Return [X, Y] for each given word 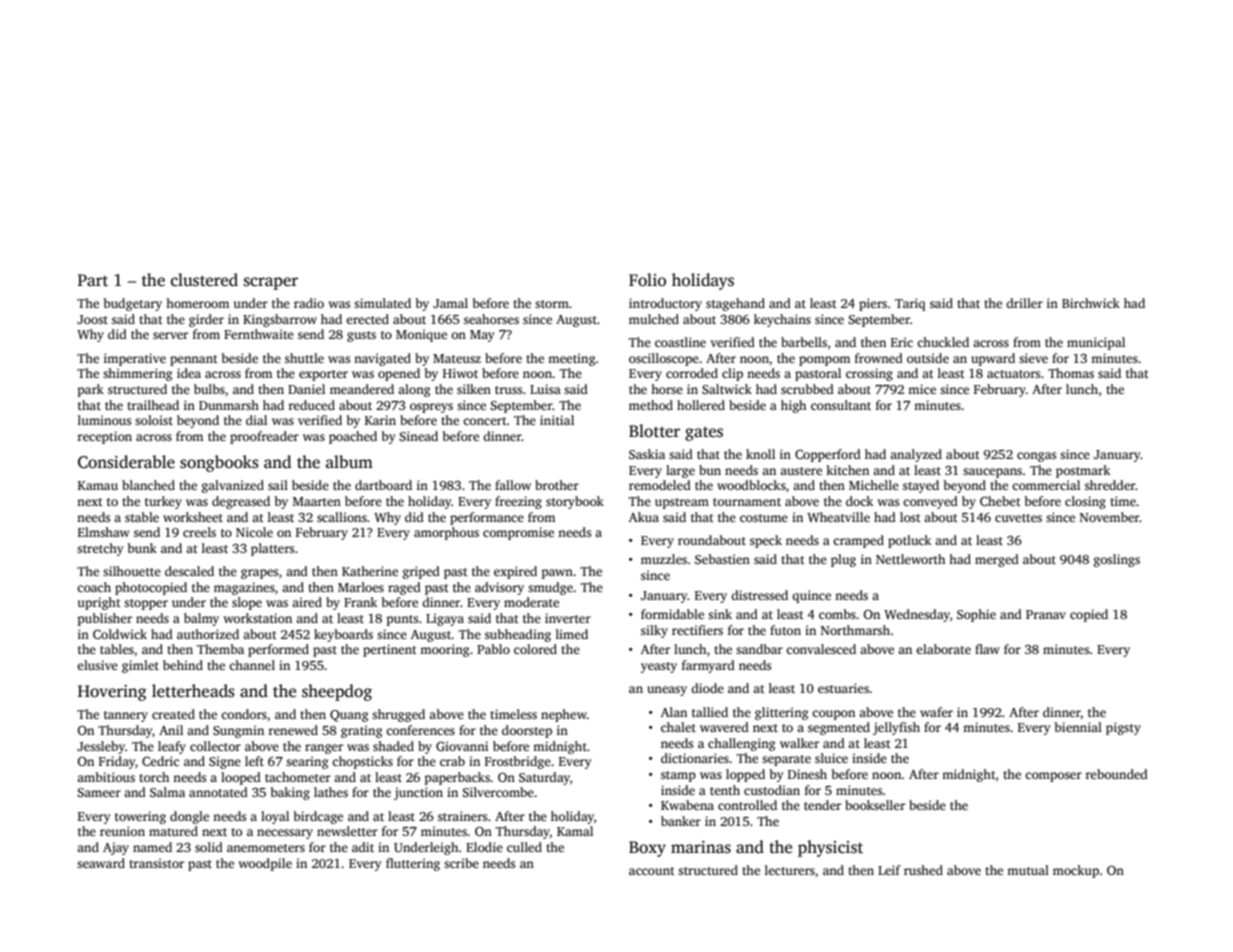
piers [873, 304]
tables [117, 649]
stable [142, 517]
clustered [204, 280]
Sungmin [238, 731]
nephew [564, 715]
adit [363, 847]
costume [764, 518]
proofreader [264, 437]
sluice [831, 758]
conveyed [930, 502]
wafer [936, 712]
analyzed [916, 455]
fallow [513, 485]
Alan [674, 712]
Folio [647, 280]
